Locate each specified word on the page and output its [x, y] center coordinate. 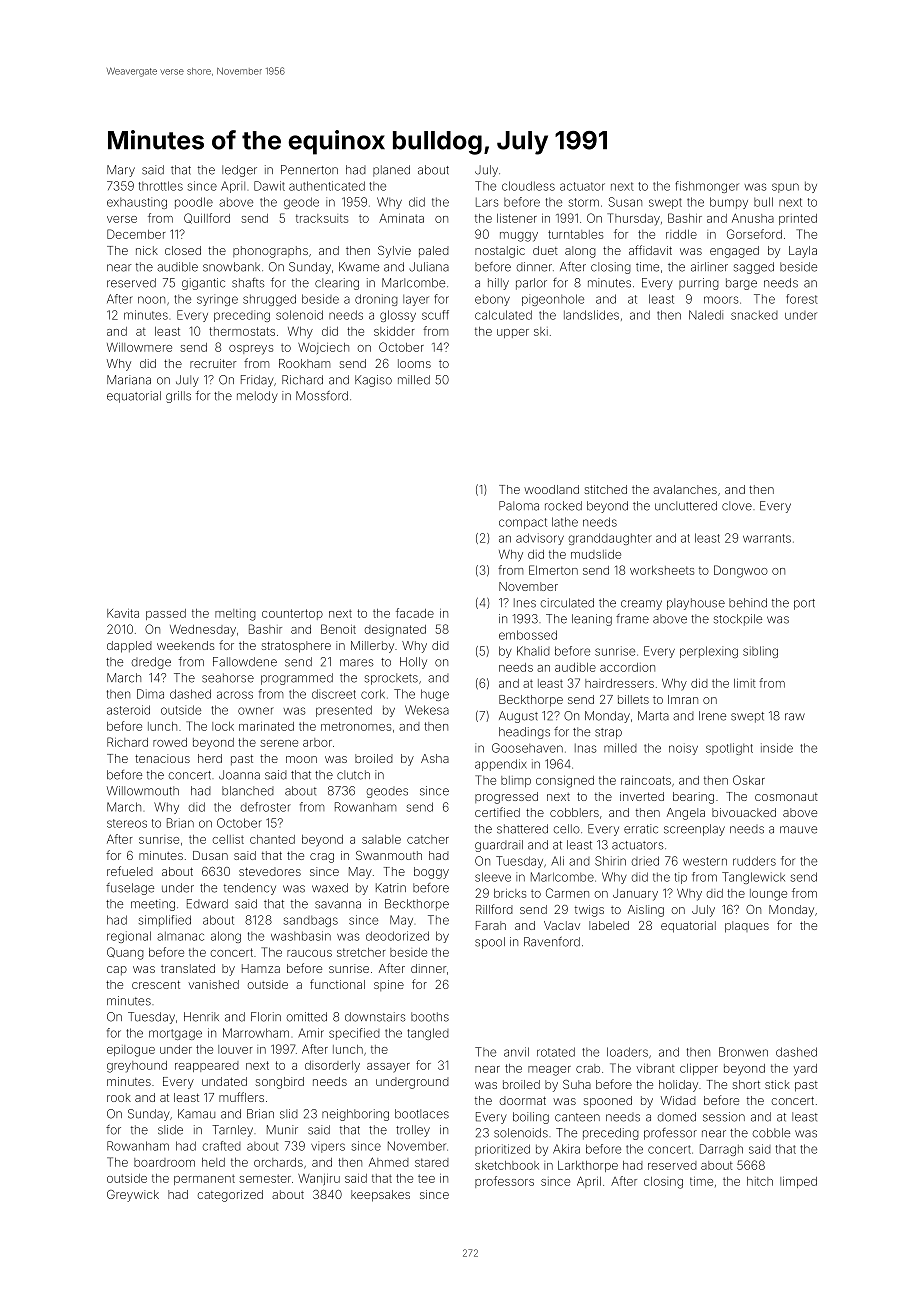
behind [748, 603]
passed [166, 614]
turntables [575, 234]
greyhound [137, 1067]
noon [151, 300]
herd [210, 758]
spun [785, 188]
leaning [592, 620]
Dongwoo [741, 571]
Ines [525, 603]
